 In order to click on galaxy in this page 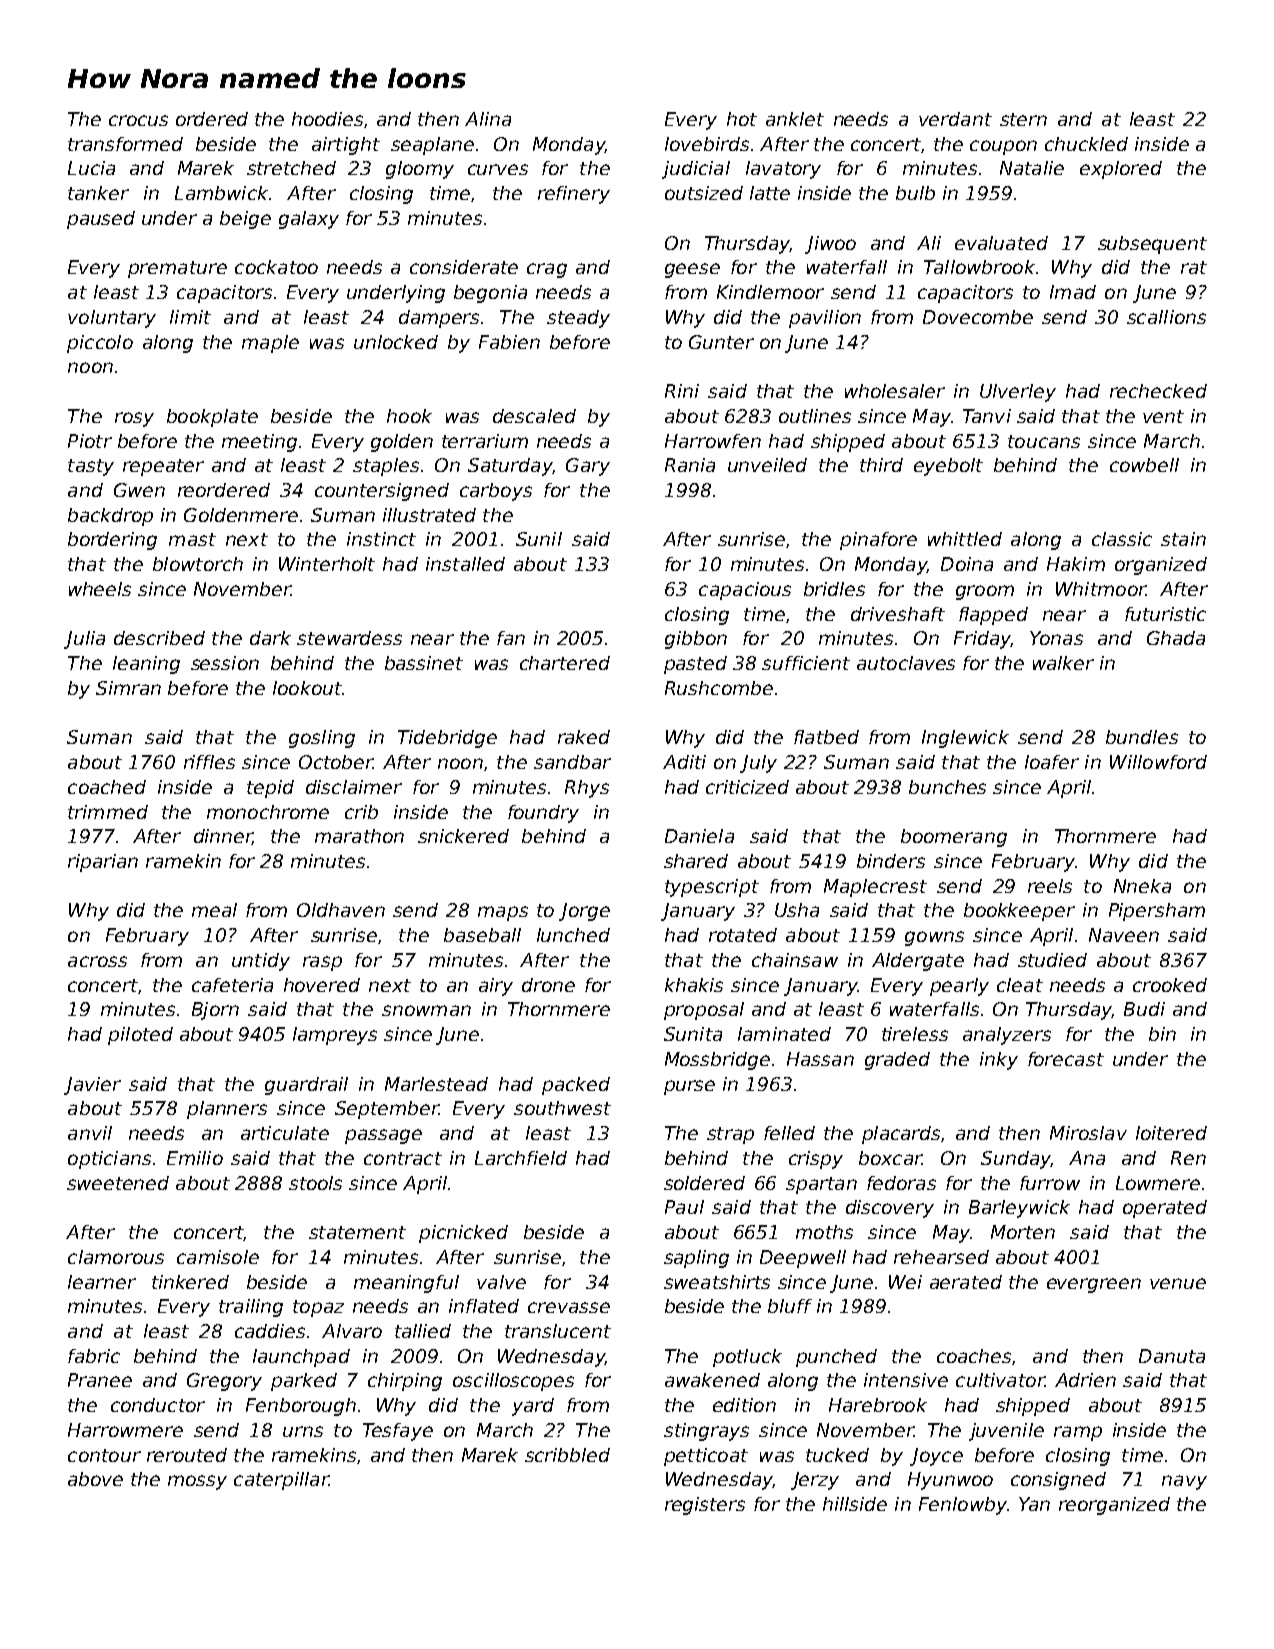, I will do `click(309, 220)`.
